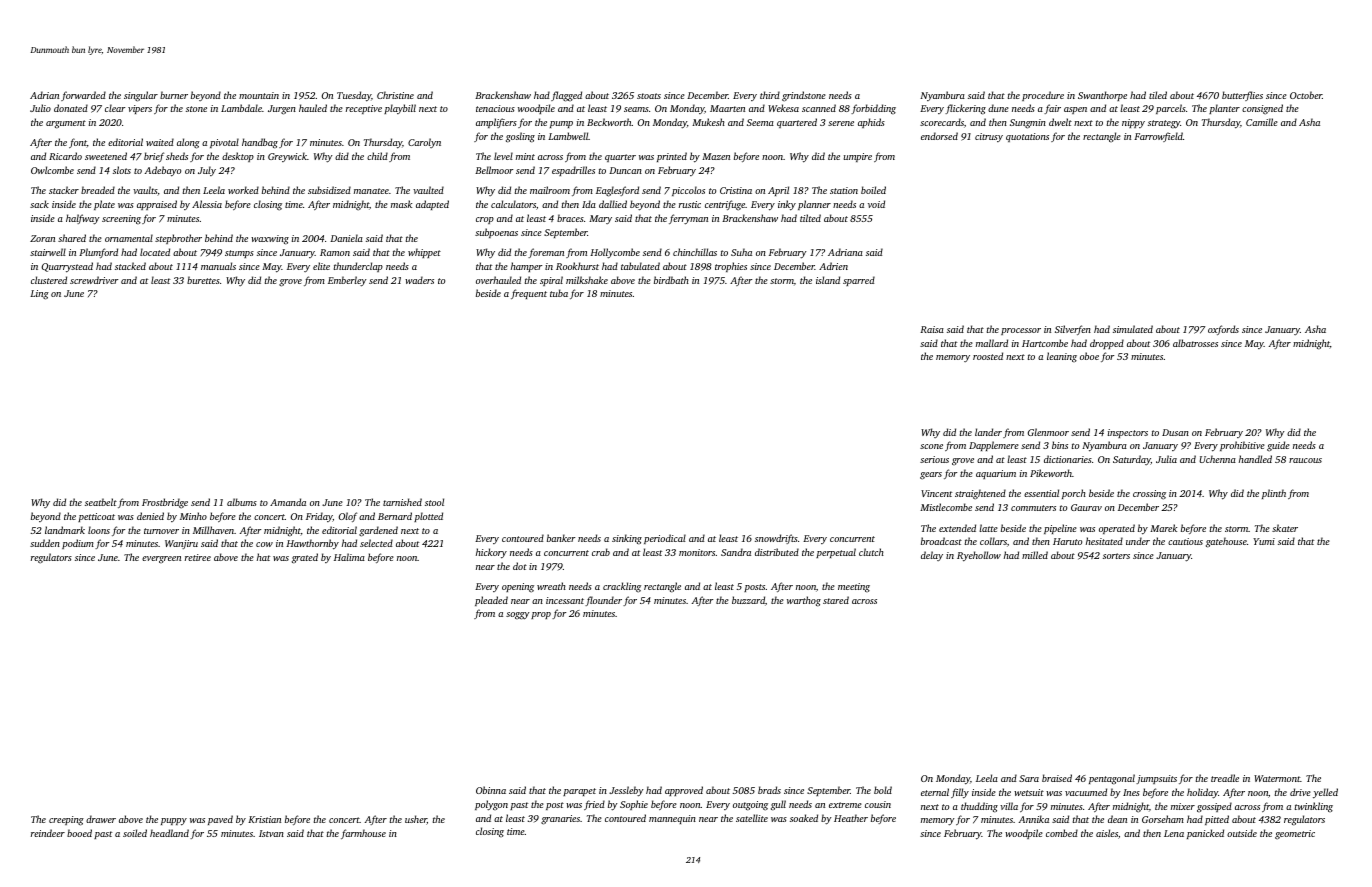 The image size is (1372, 887). I want to click on Kristian, so click(264, 819).
